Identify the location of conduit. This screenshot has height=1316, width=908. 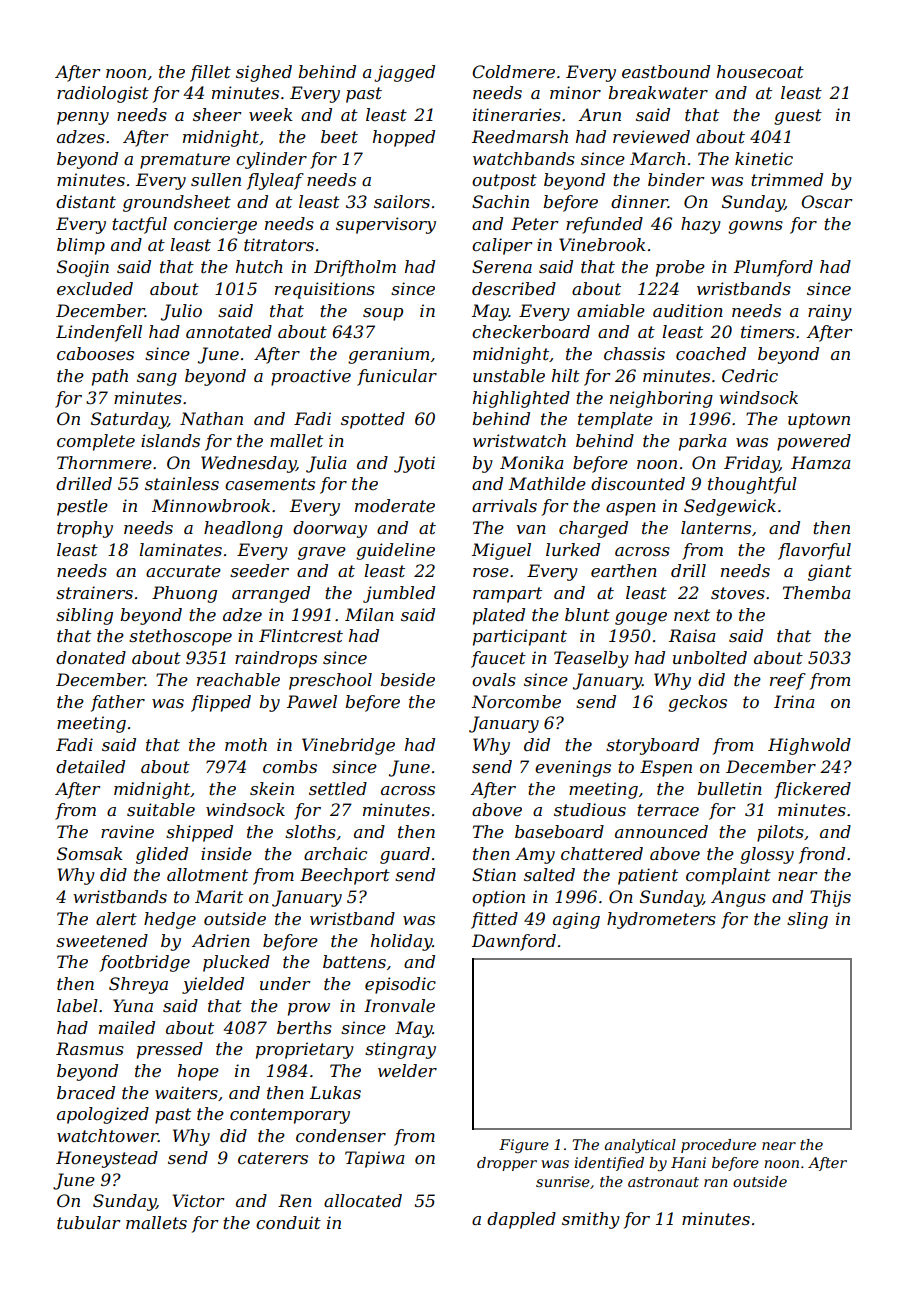
(288, 1222).
